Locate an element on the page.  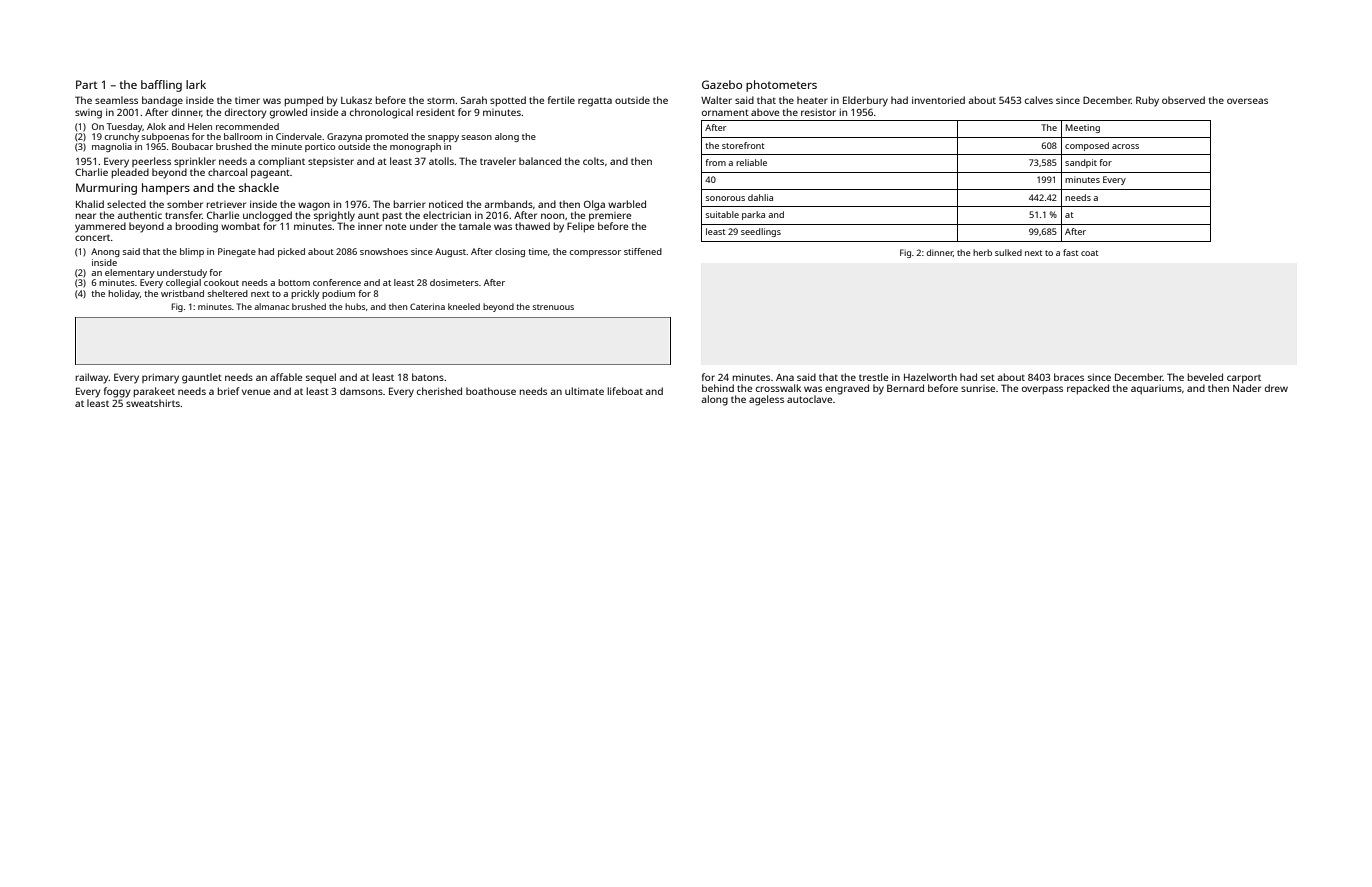
drew is located at coordinates (1276, 388).
